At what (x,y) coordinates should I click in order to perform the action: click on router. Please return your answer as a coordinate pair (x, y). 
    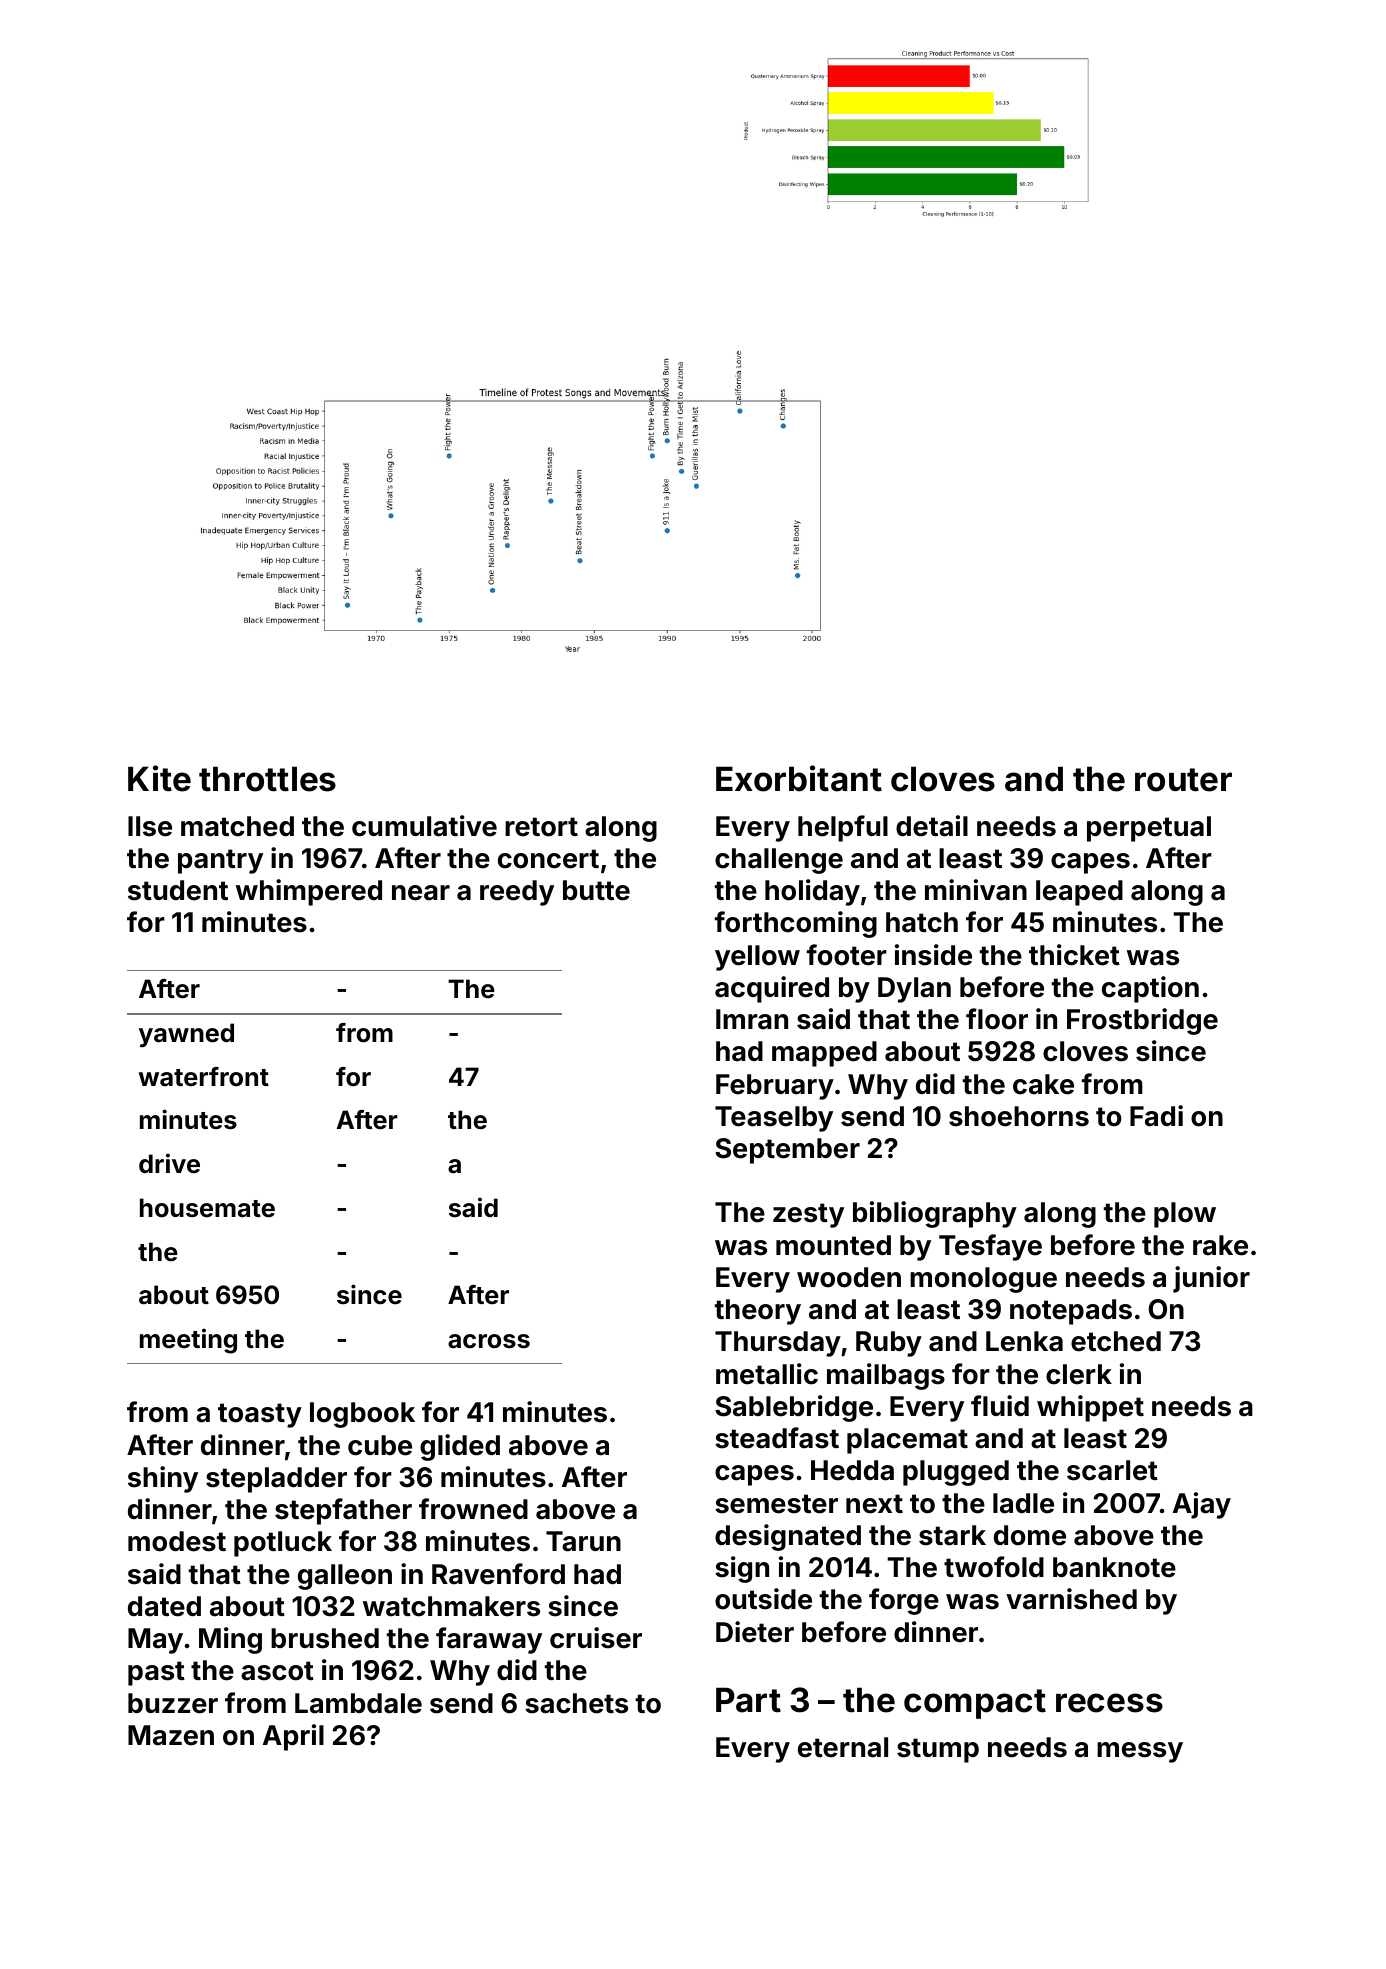
    Looking at the image, I should click on (1183, 780).
